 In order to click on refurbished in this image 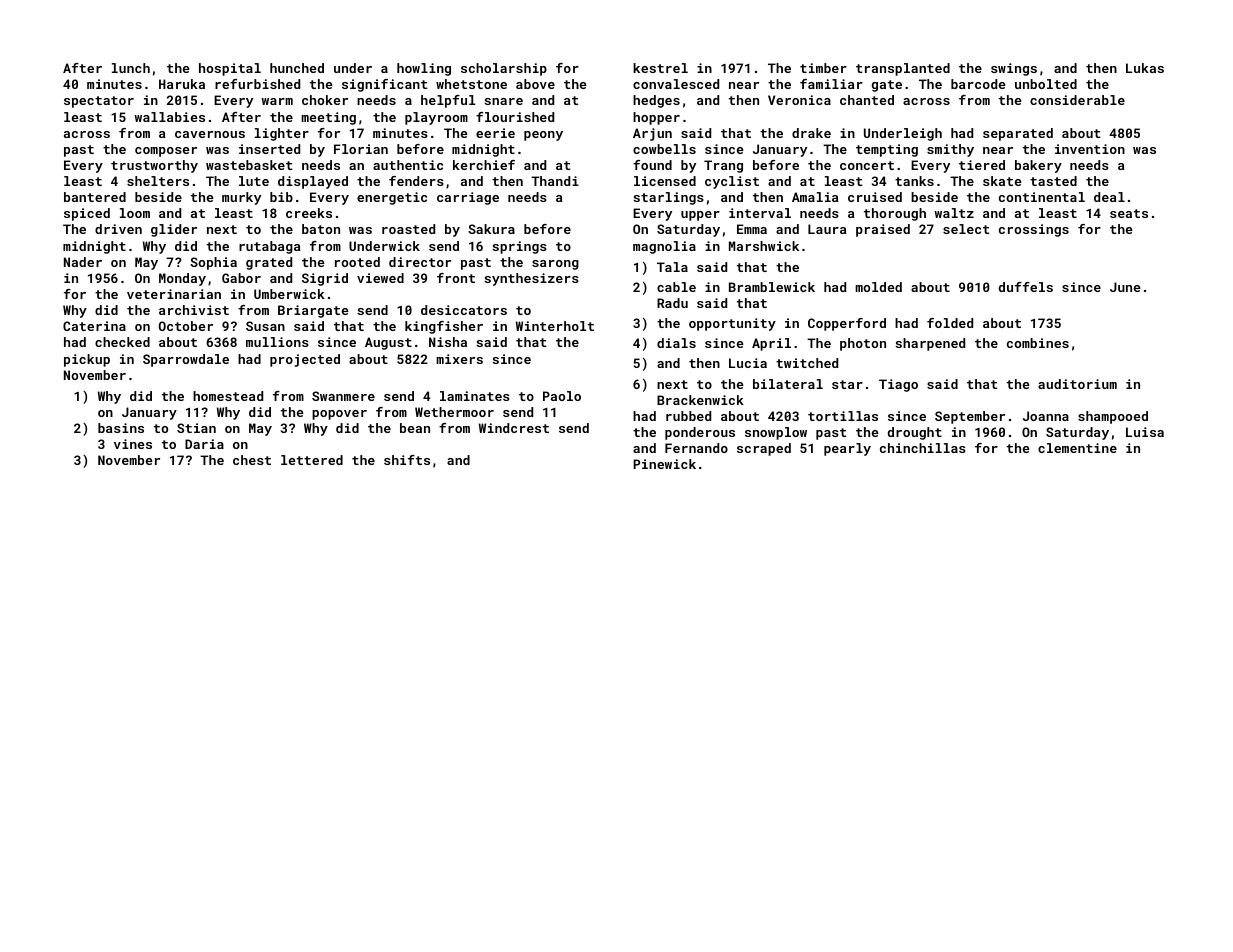, I will do `click(257, 84)`.
